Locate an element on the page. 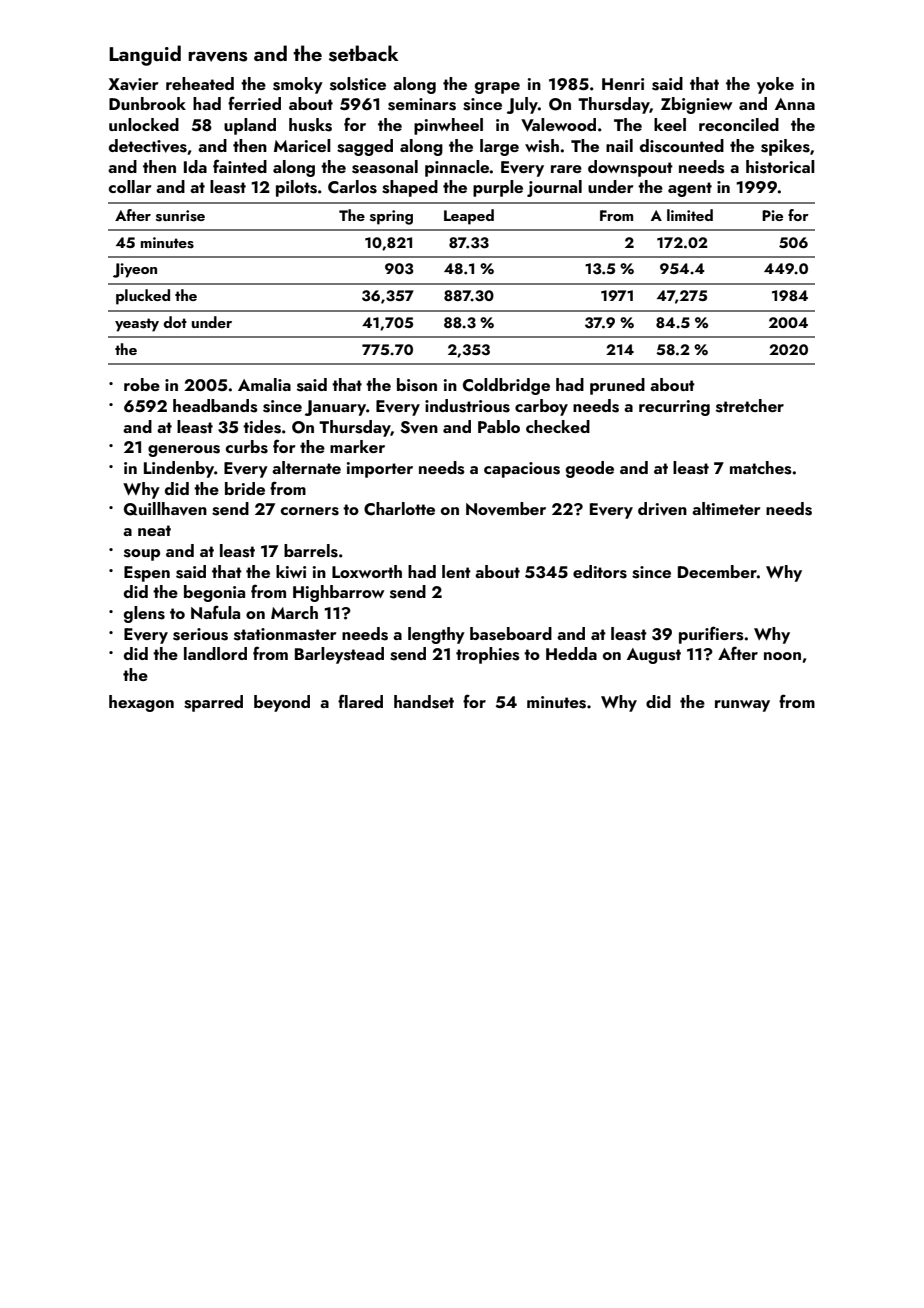 The width and height of the image is (924, 1308). Henri is located at coordinates (623, 84).
